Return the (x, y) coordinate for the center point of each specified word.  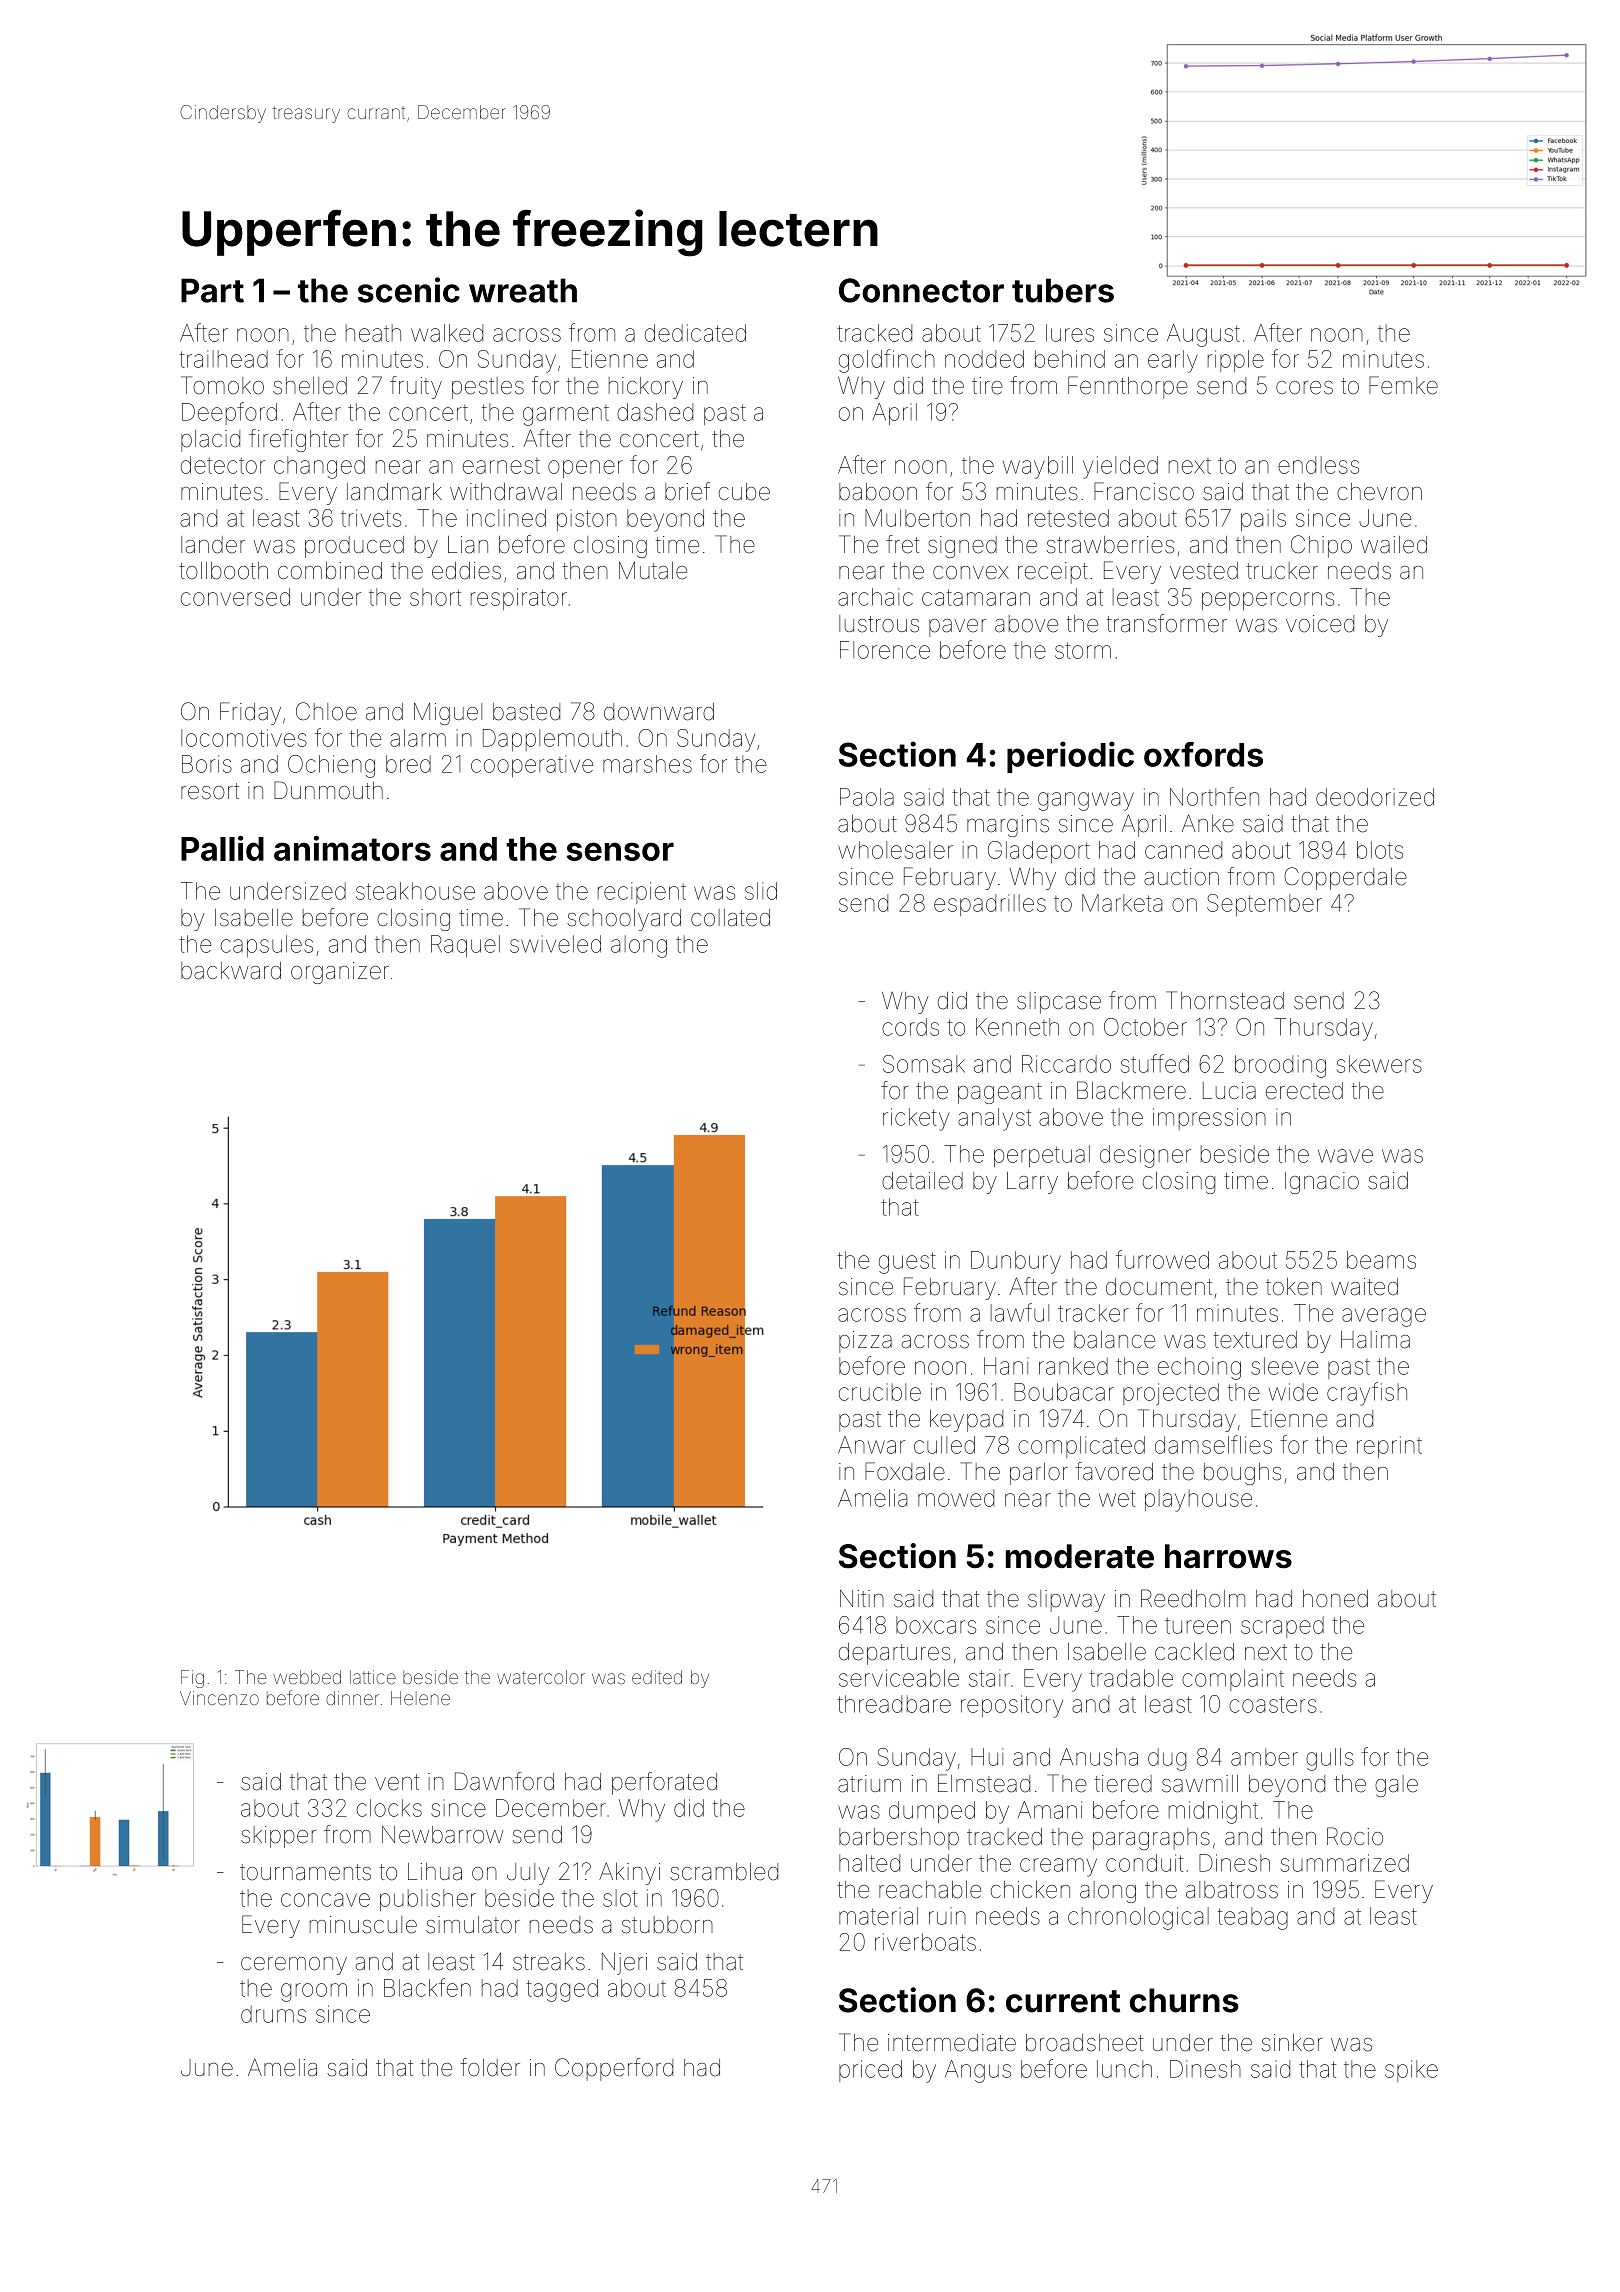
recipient (642, 893)
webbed (307, 1677)
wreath (523, 290)
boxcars (936, 1625)
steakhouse (415, 891)
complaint (1233, 1680)
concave (325, 1900)
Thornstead (1225, 1000)
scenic (409, 290)
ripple (1236, 361)
